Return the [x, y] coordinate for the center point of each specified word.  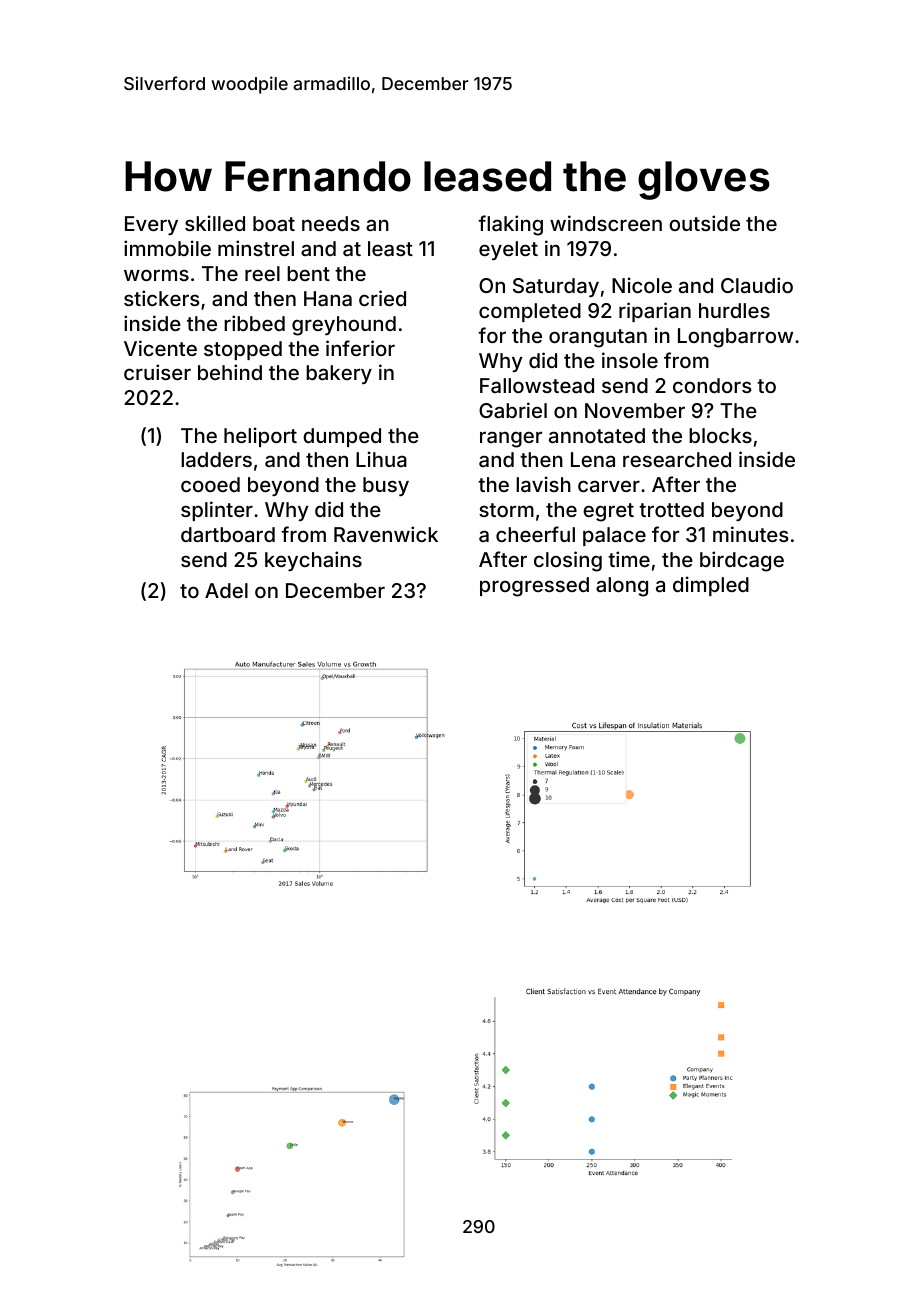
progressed [534, 587]
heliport [260, 437]
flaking [510, 225]
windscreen [606, 223]
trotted [671, 509]
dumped [342, 437]
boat [274, 223]
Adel [226, 590]
